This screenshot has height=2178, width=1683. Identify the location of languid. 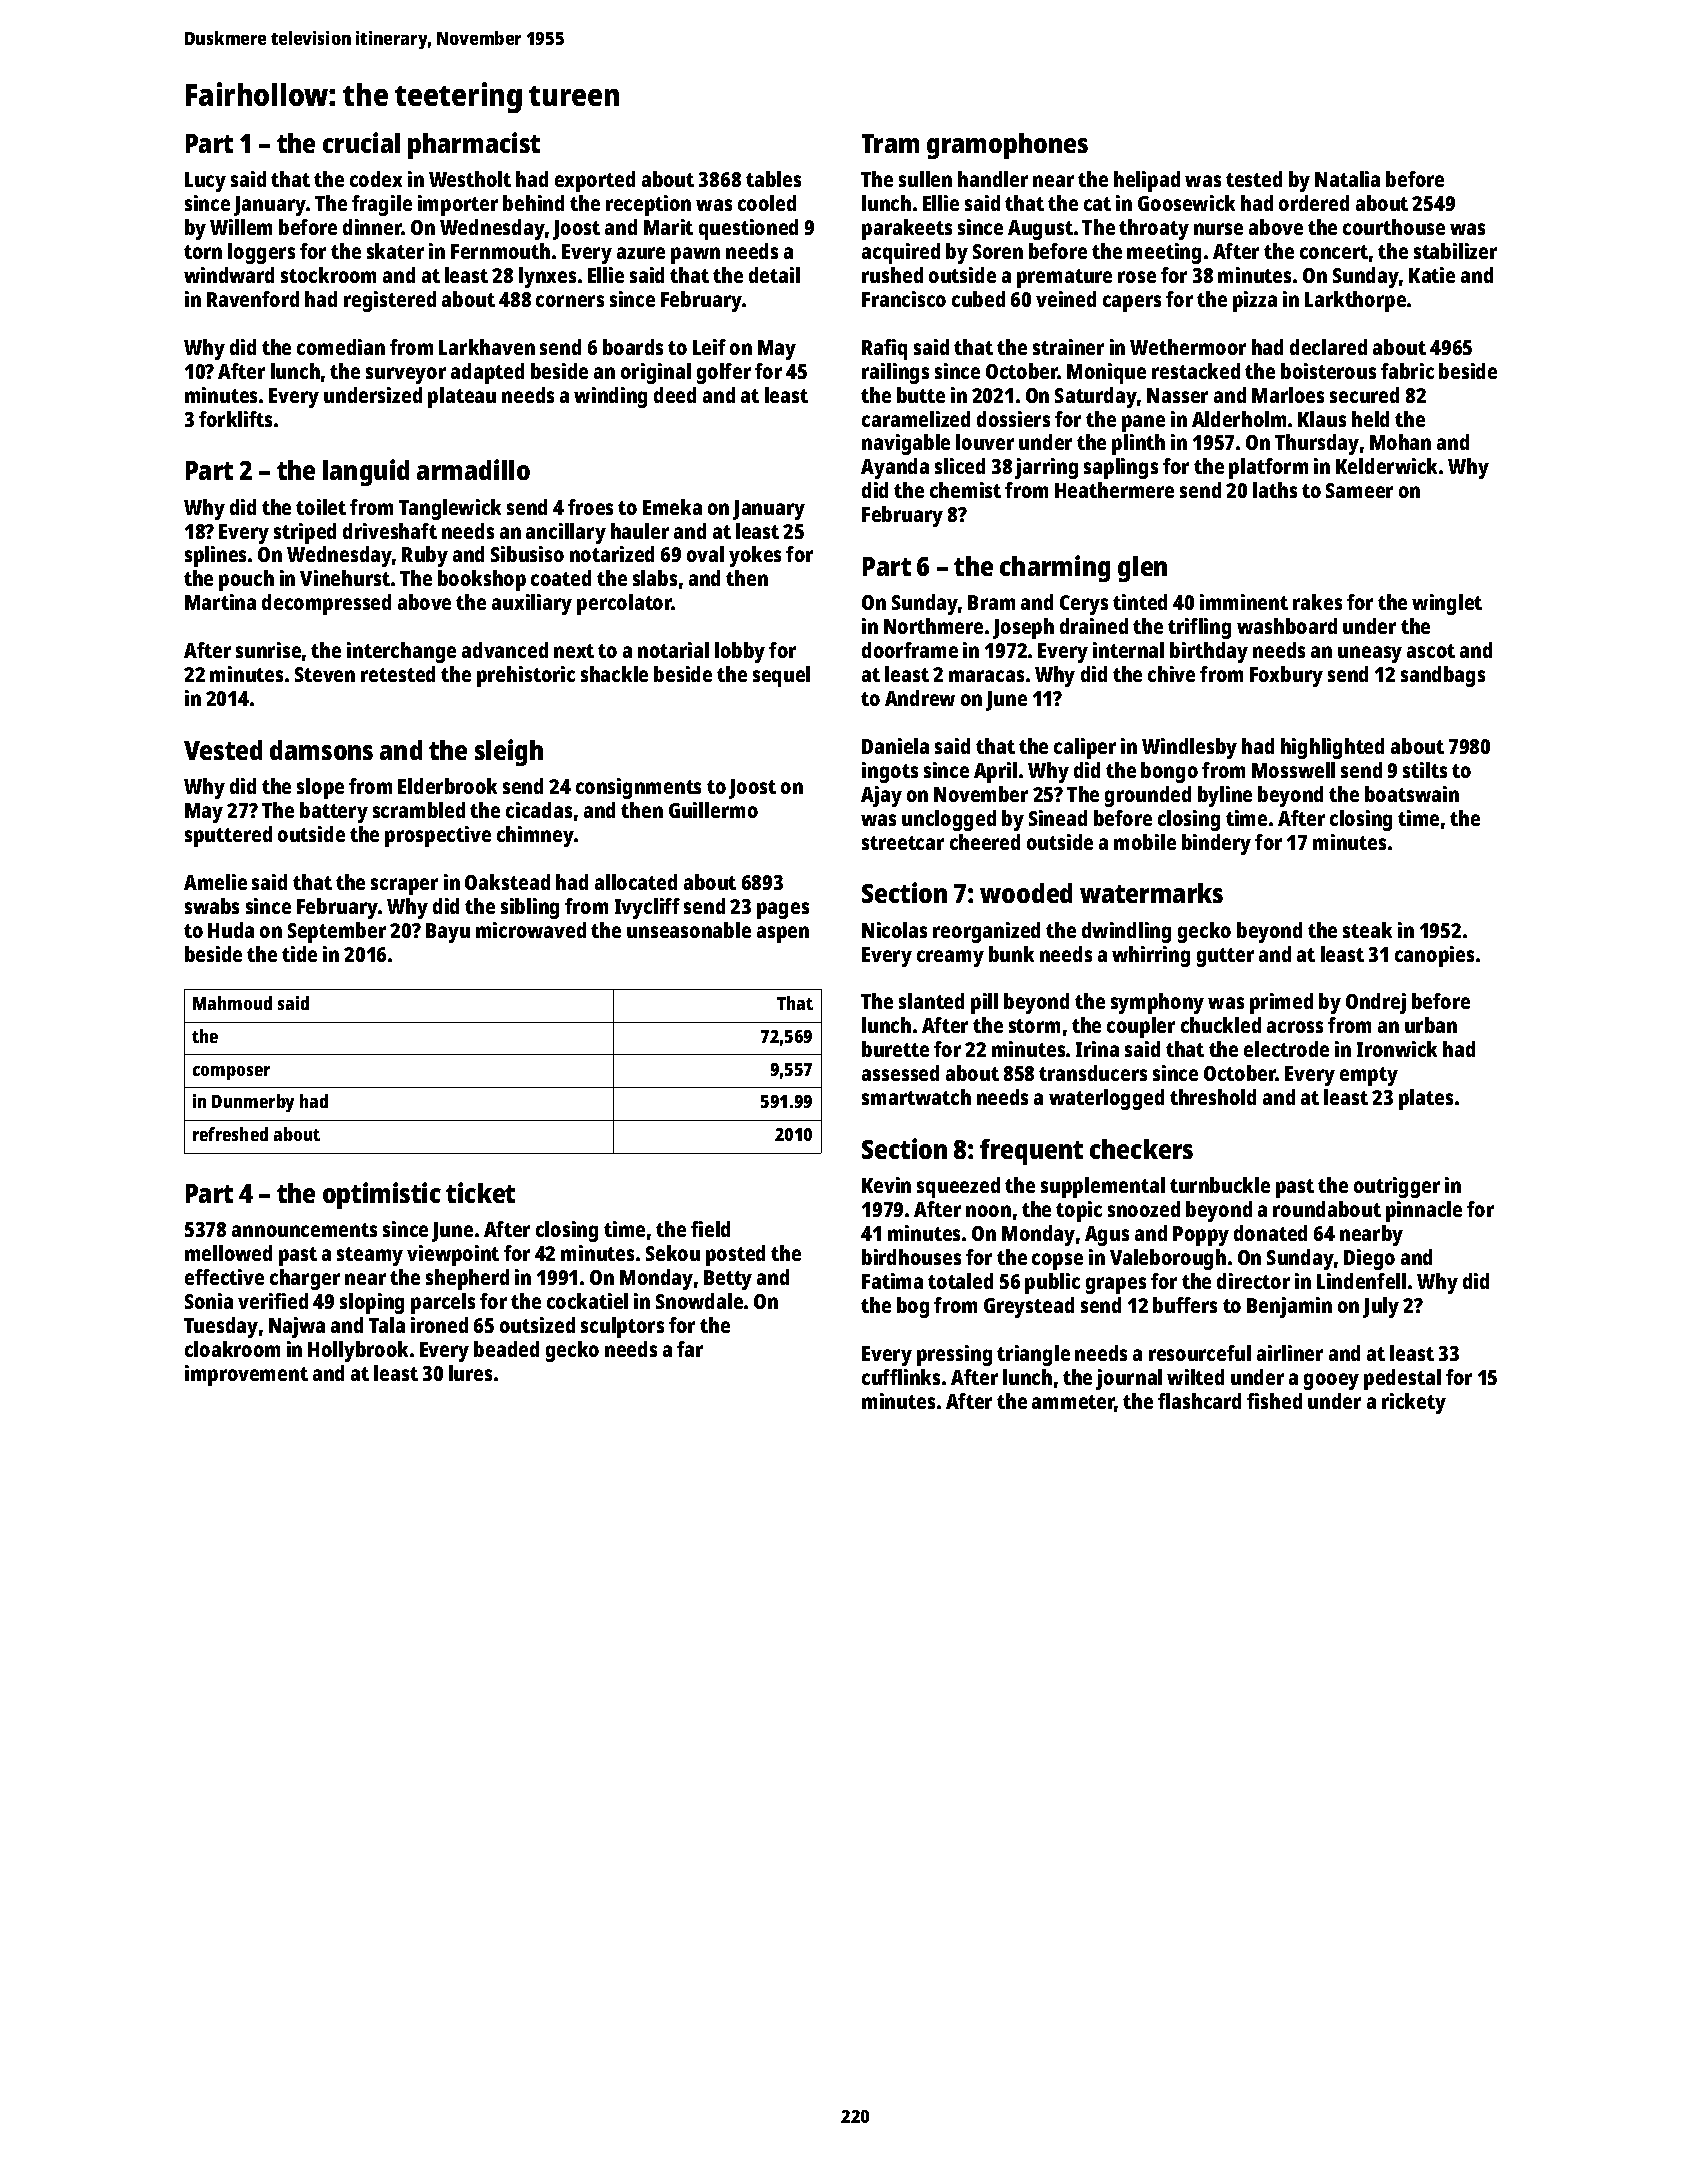
(366, 472).
